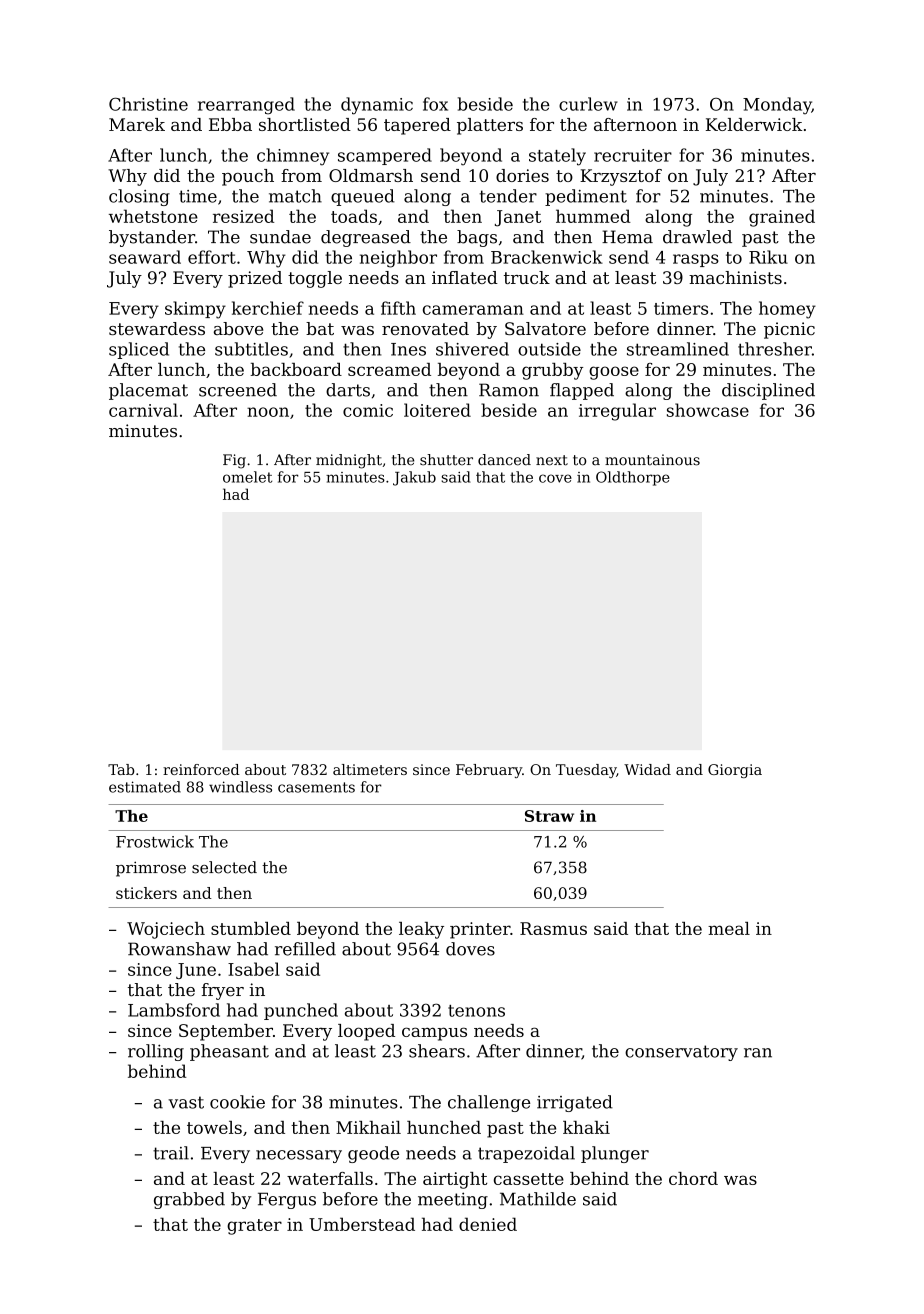 Image resolution: width=924 pixels, height=1314 pixels. I want to click on dynamic, so click(377, 106).
